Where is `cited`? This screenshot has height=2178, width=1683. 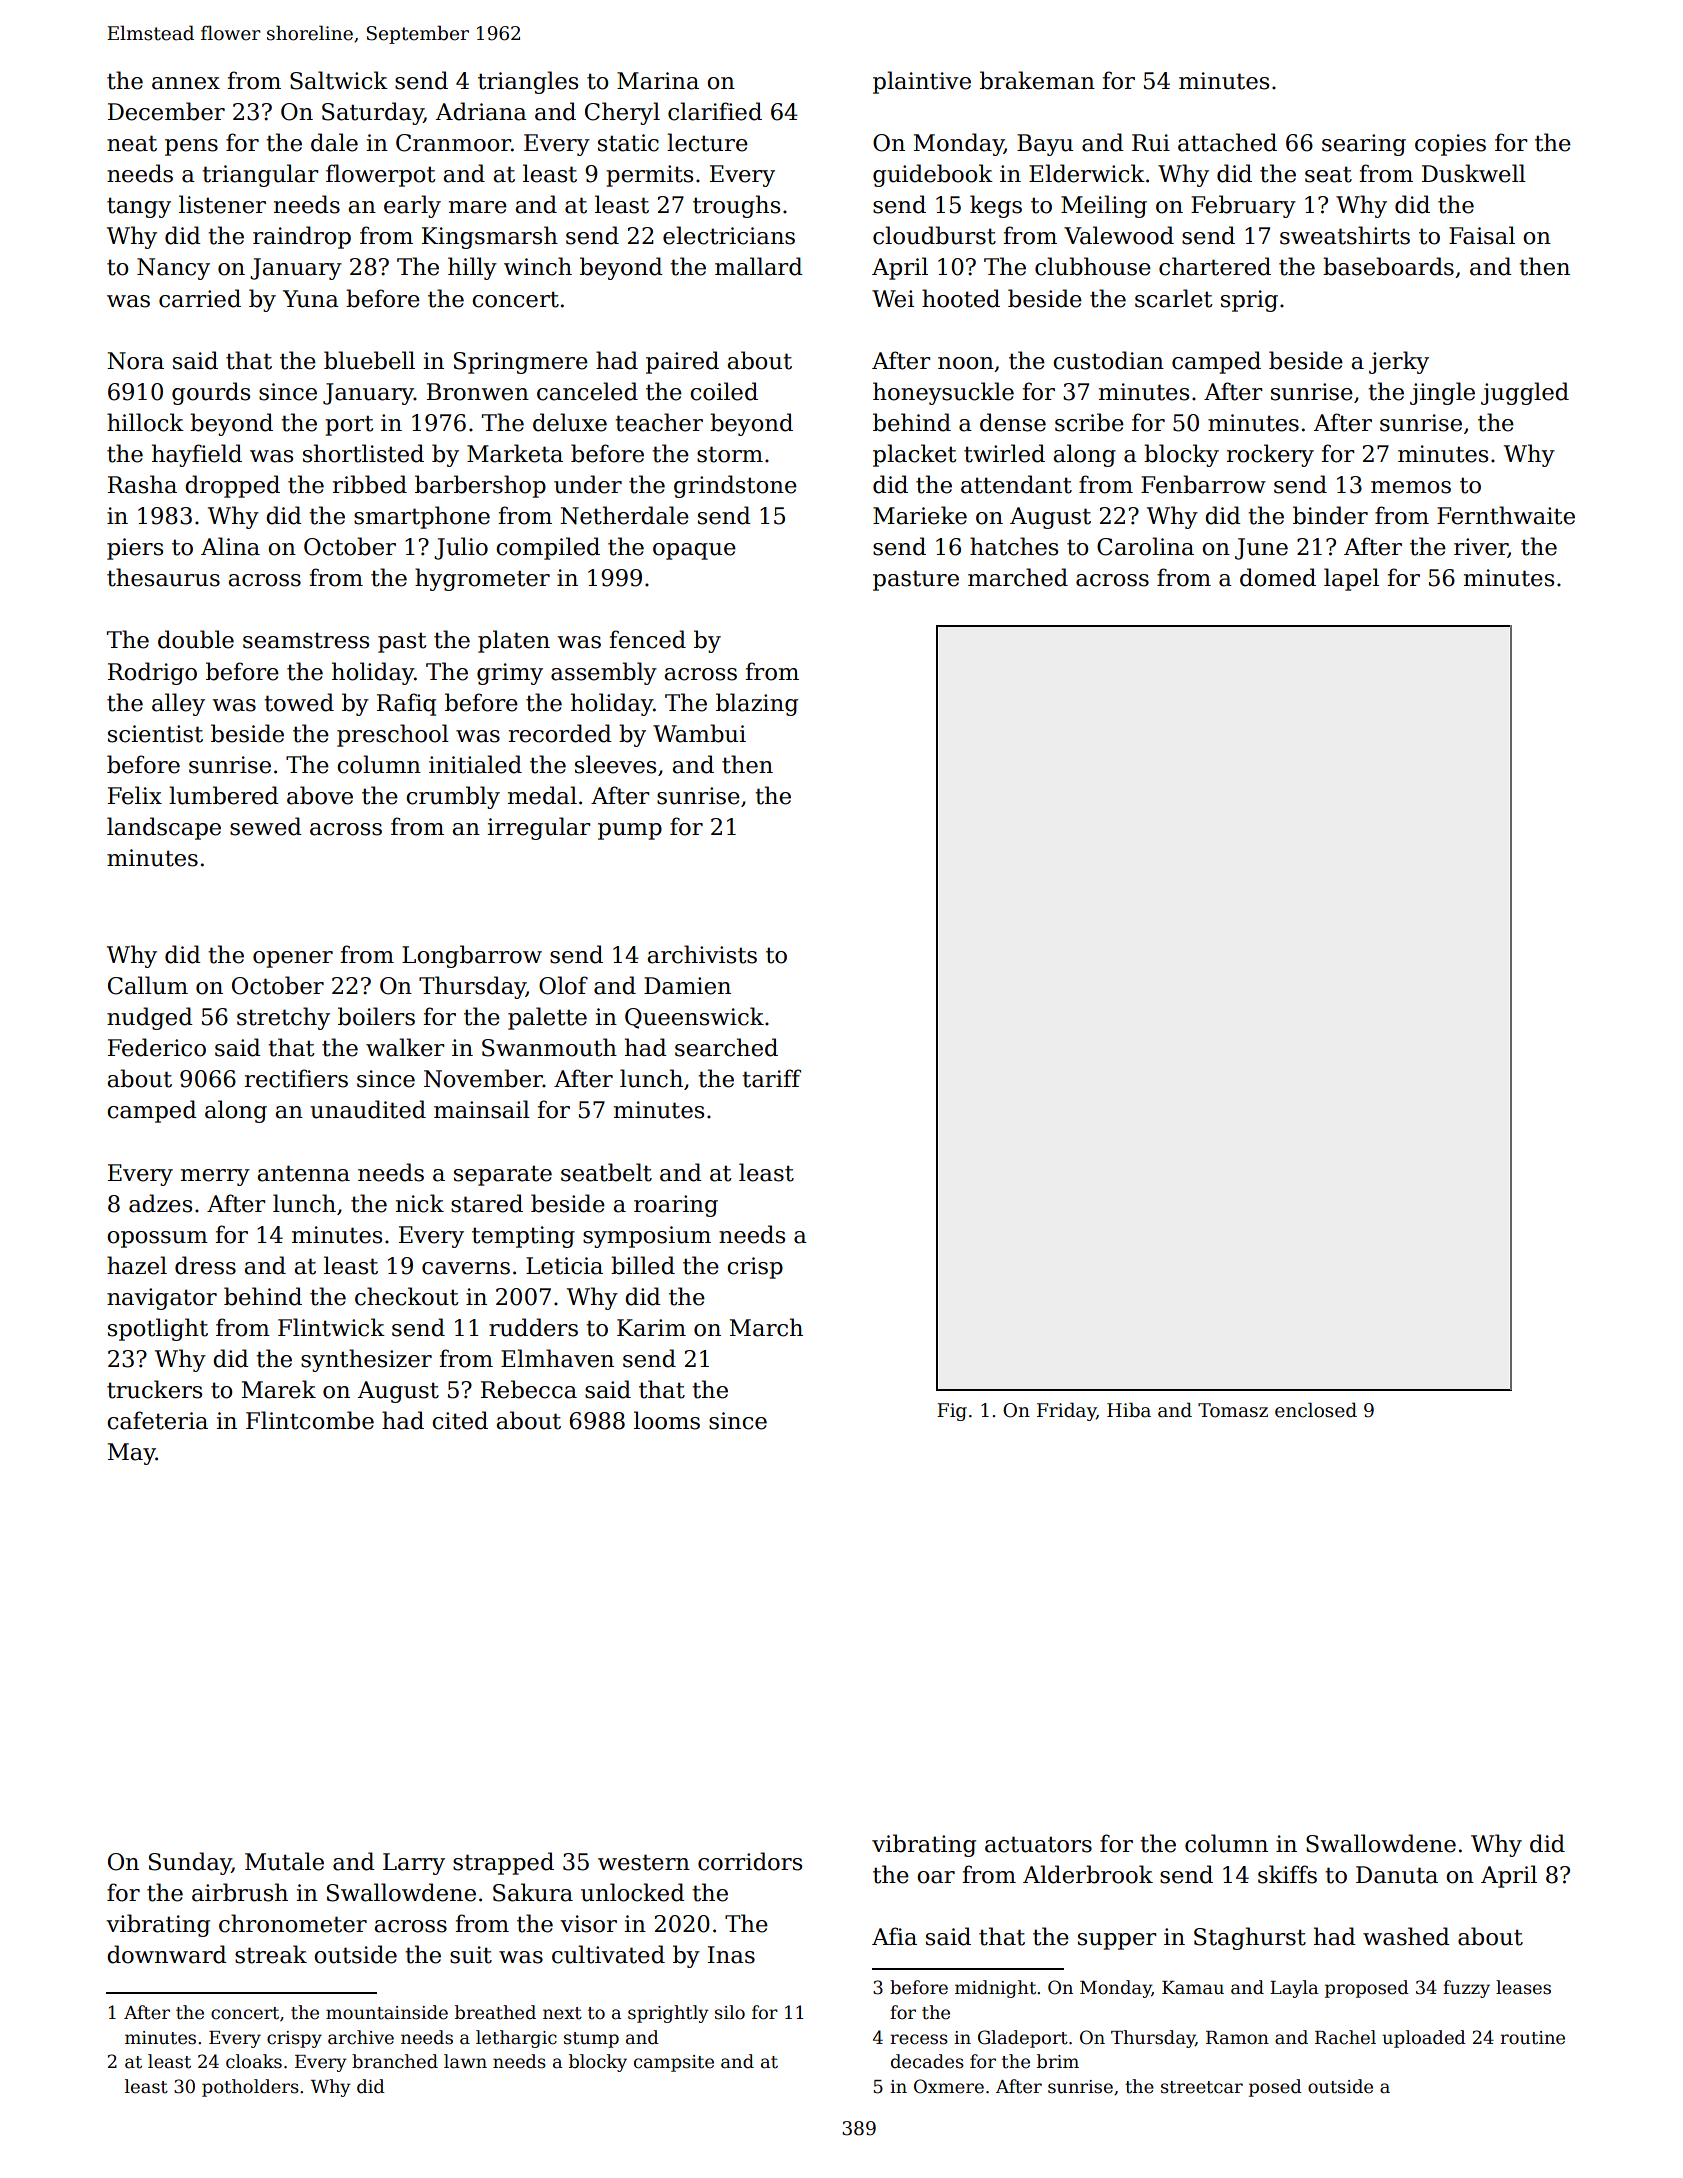 cited is located at coordinates (460, 1420).
